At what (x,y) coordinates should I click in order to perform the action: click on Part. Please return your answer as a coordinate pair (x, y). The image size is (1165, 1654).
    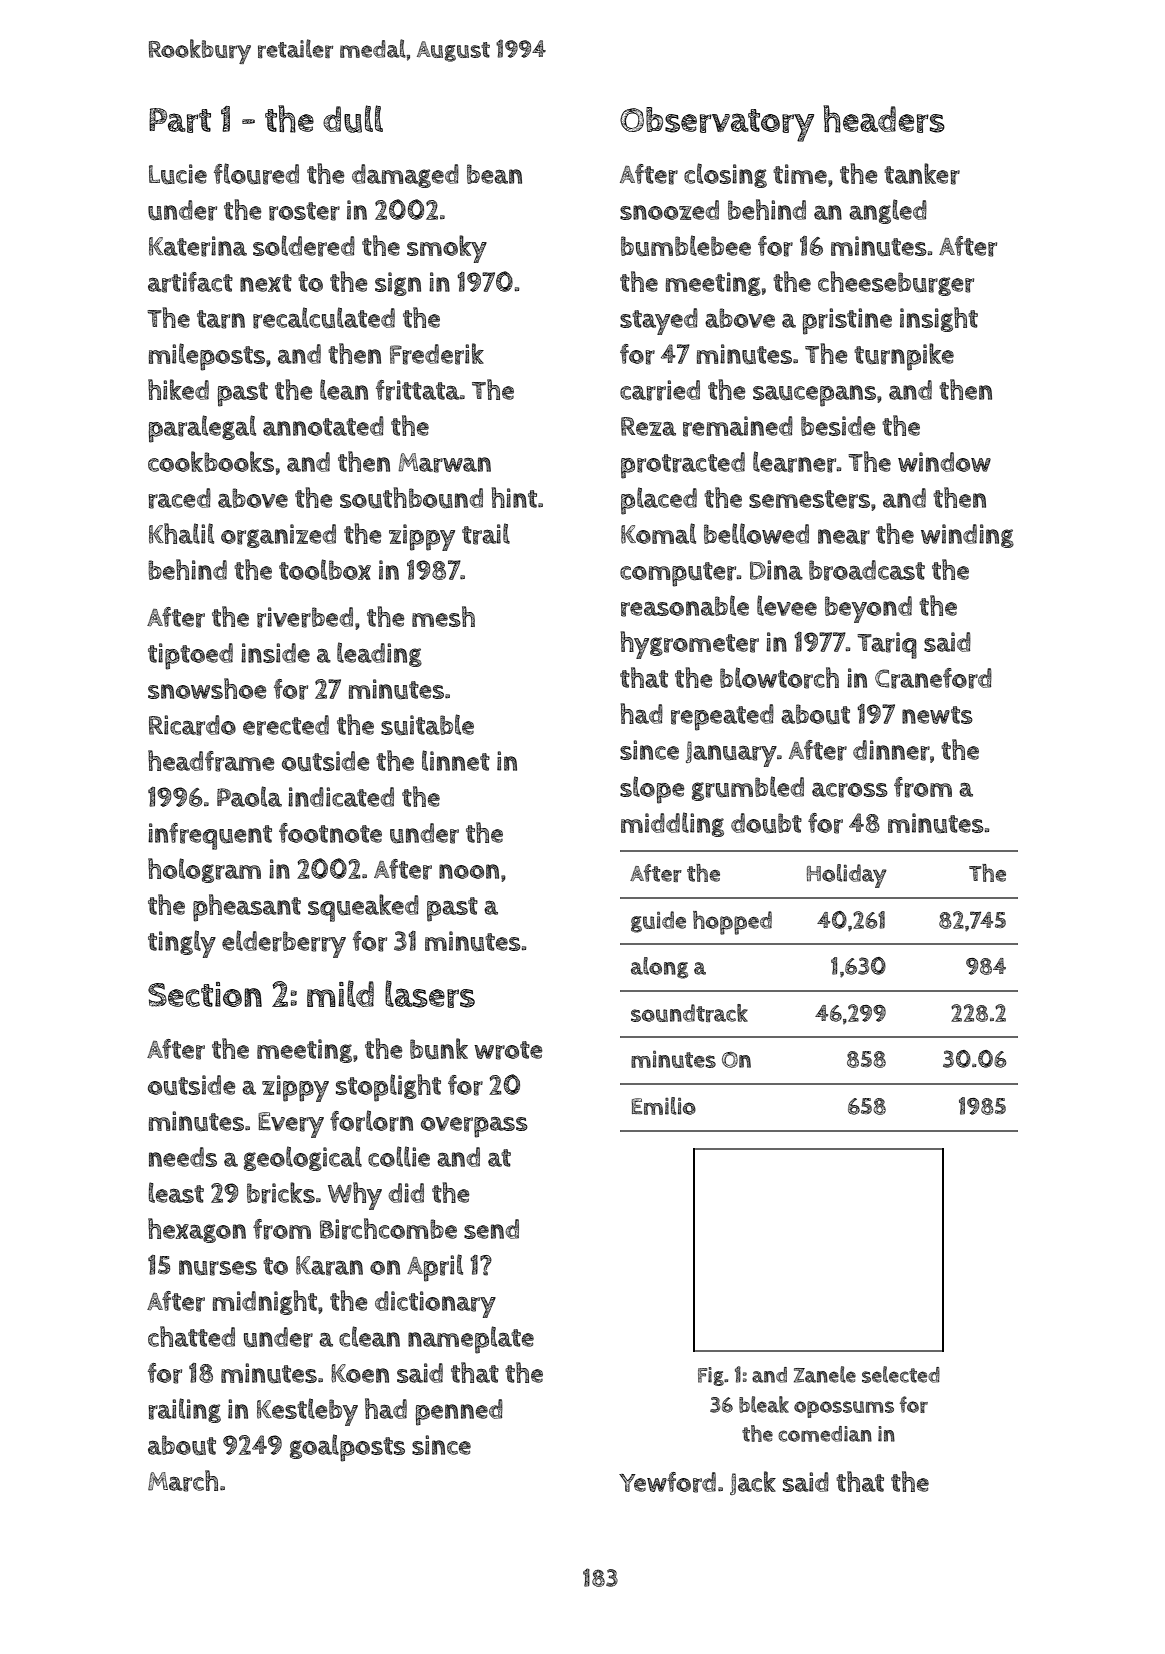
    Looking at the image, I should click on (180, 120).
